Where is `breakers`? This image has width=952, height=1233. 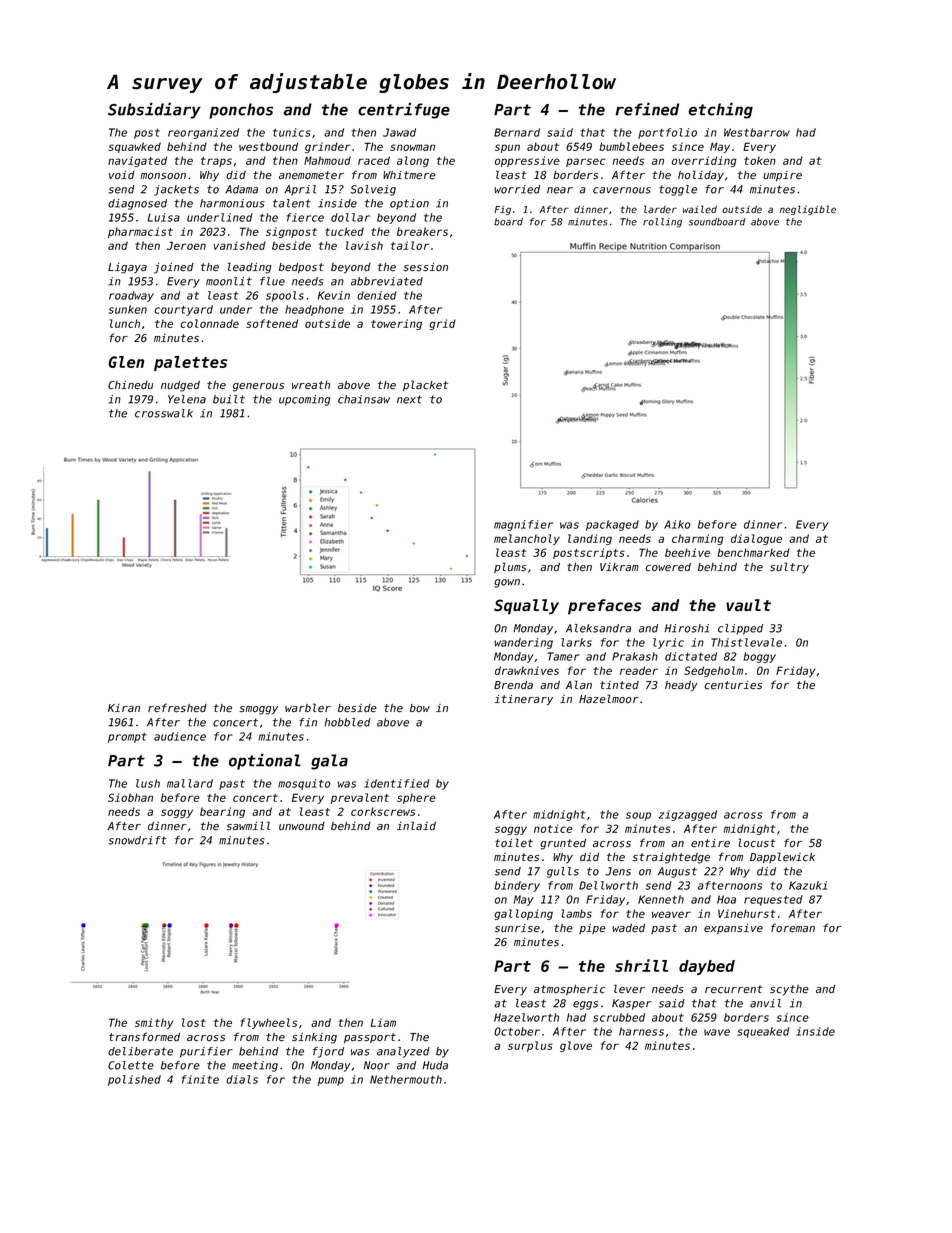 breakers is located at coordinates (422, 231).
